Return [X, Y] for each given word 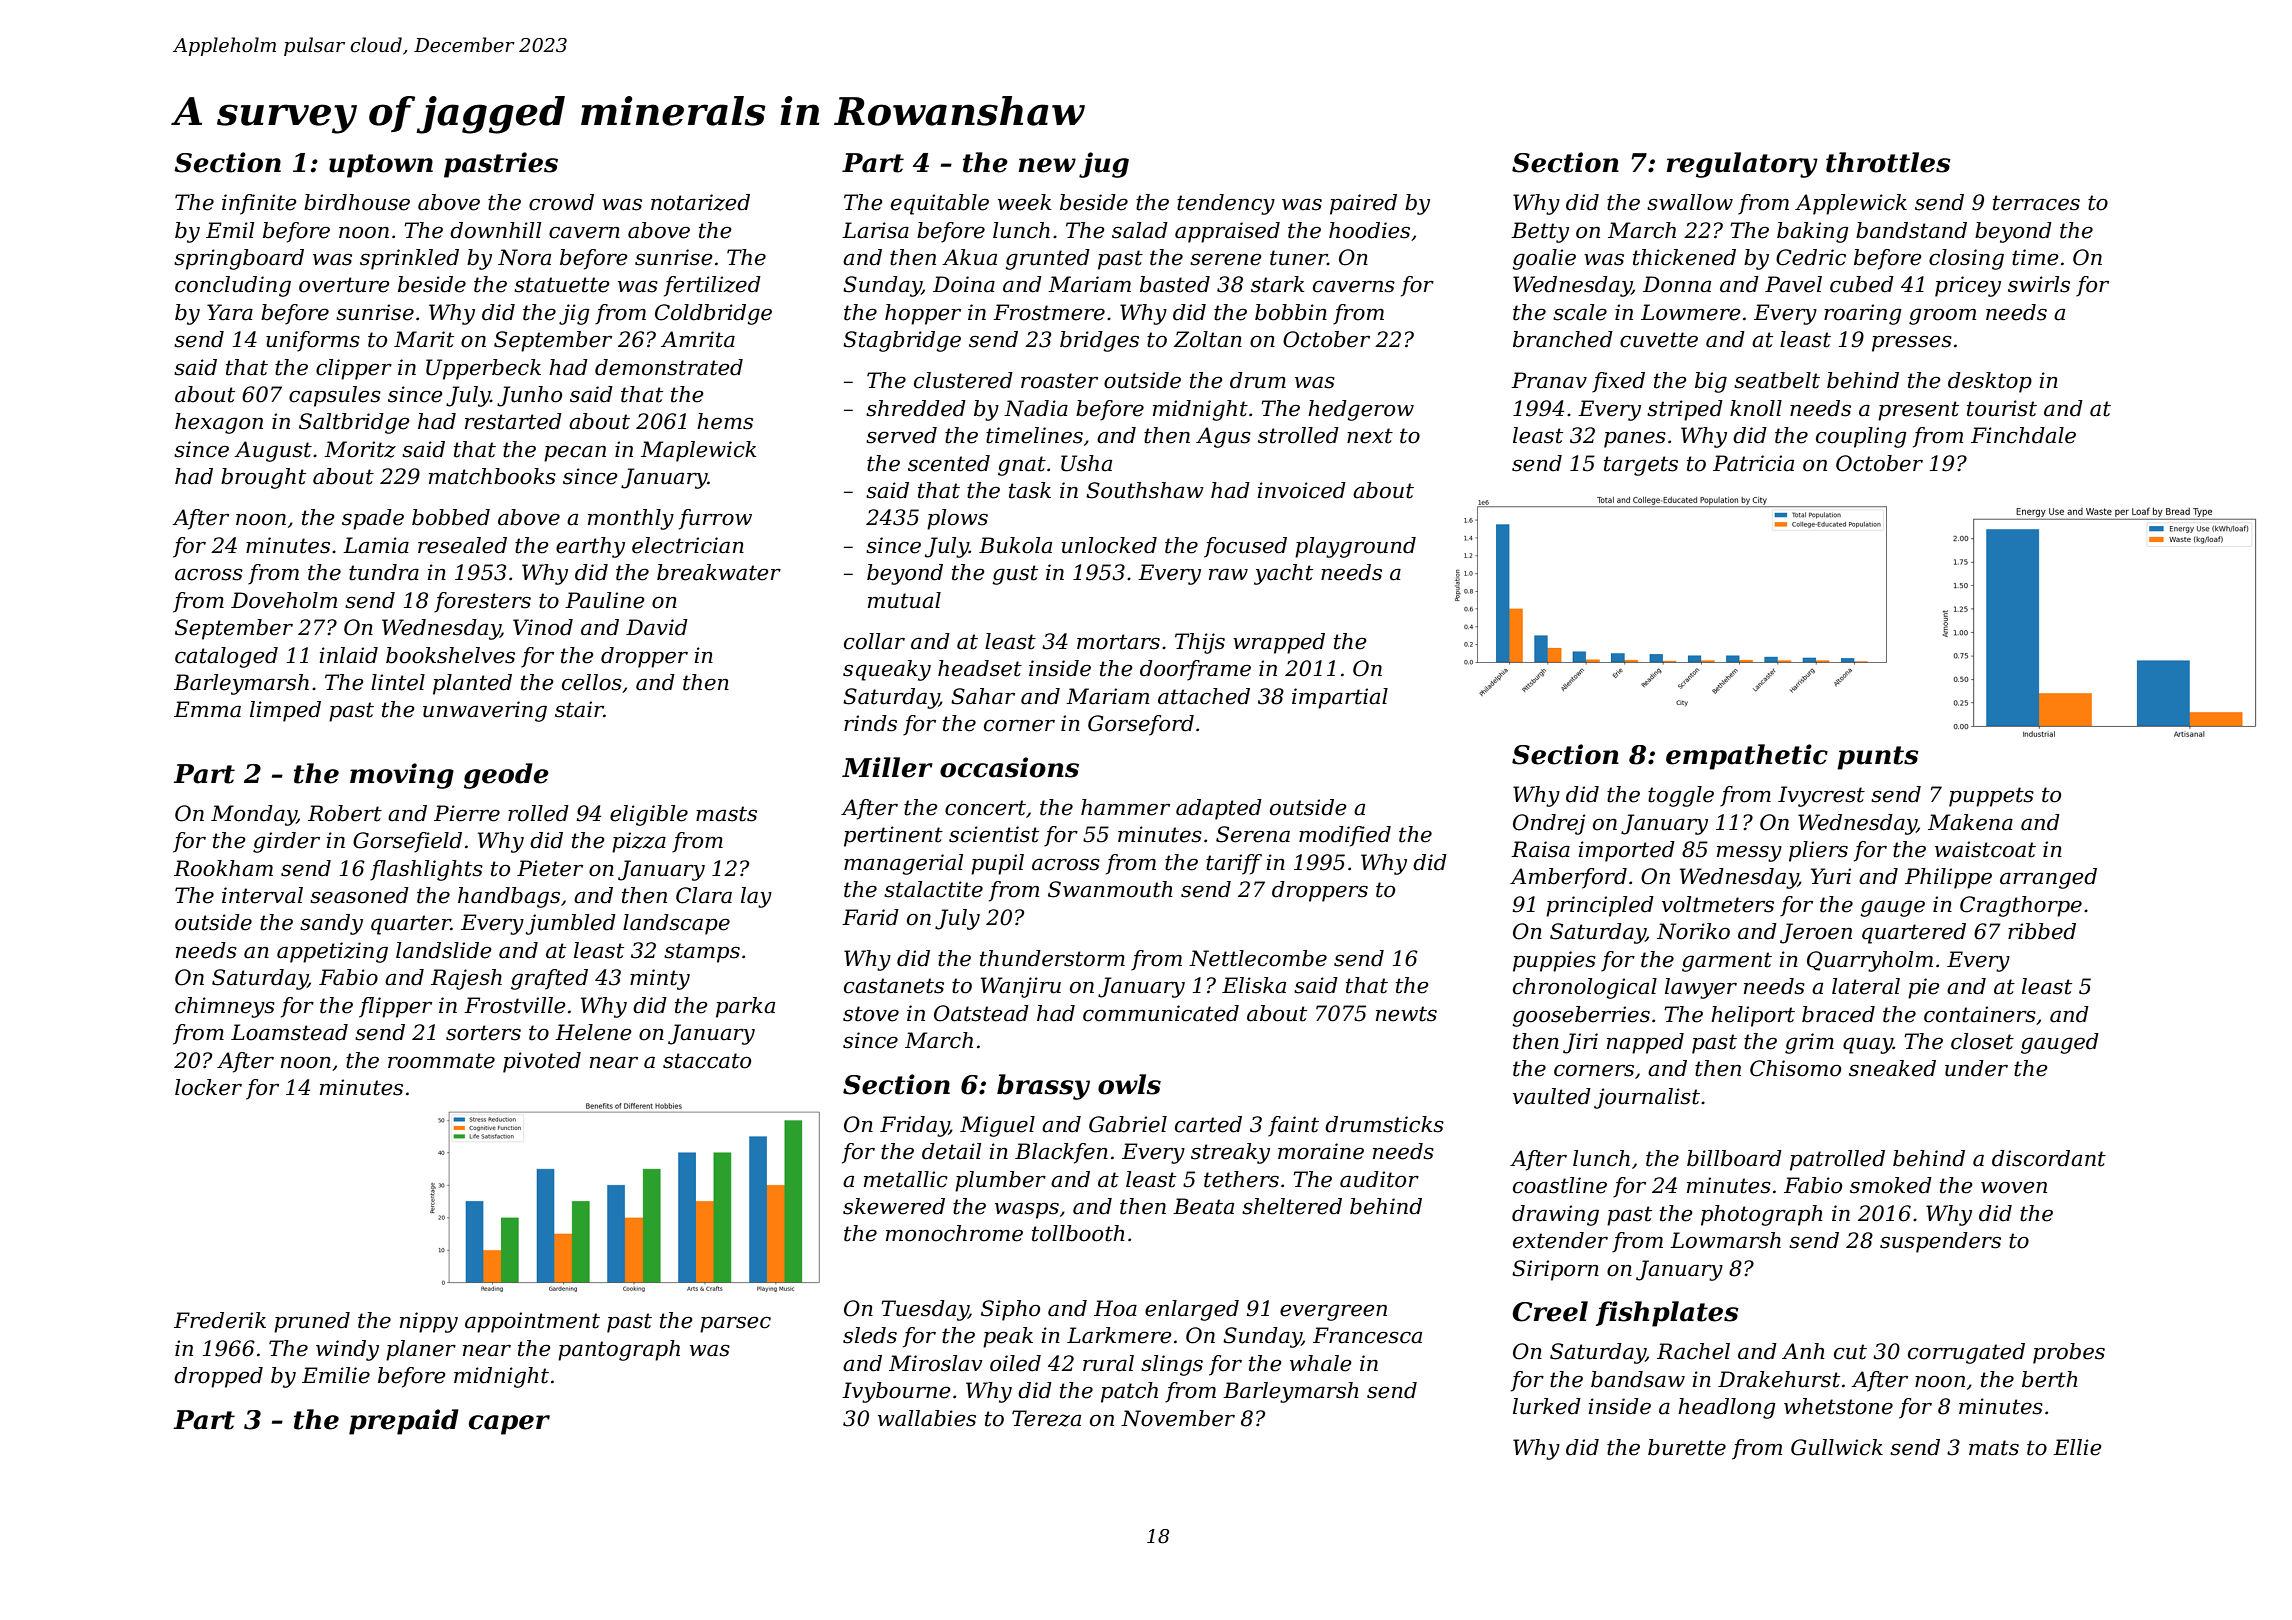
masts [726, 814]
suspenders [1940, 1242]
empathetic [1747, 757]
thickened [1684, 257]
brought [263, 478]
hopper [923, 314]
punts [1878, 758]
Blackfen [1061, 1153]
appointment [532, 1322]
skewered [894, 1206]
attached [1204, 696]
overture [344, 285]
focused [1245, 547]
